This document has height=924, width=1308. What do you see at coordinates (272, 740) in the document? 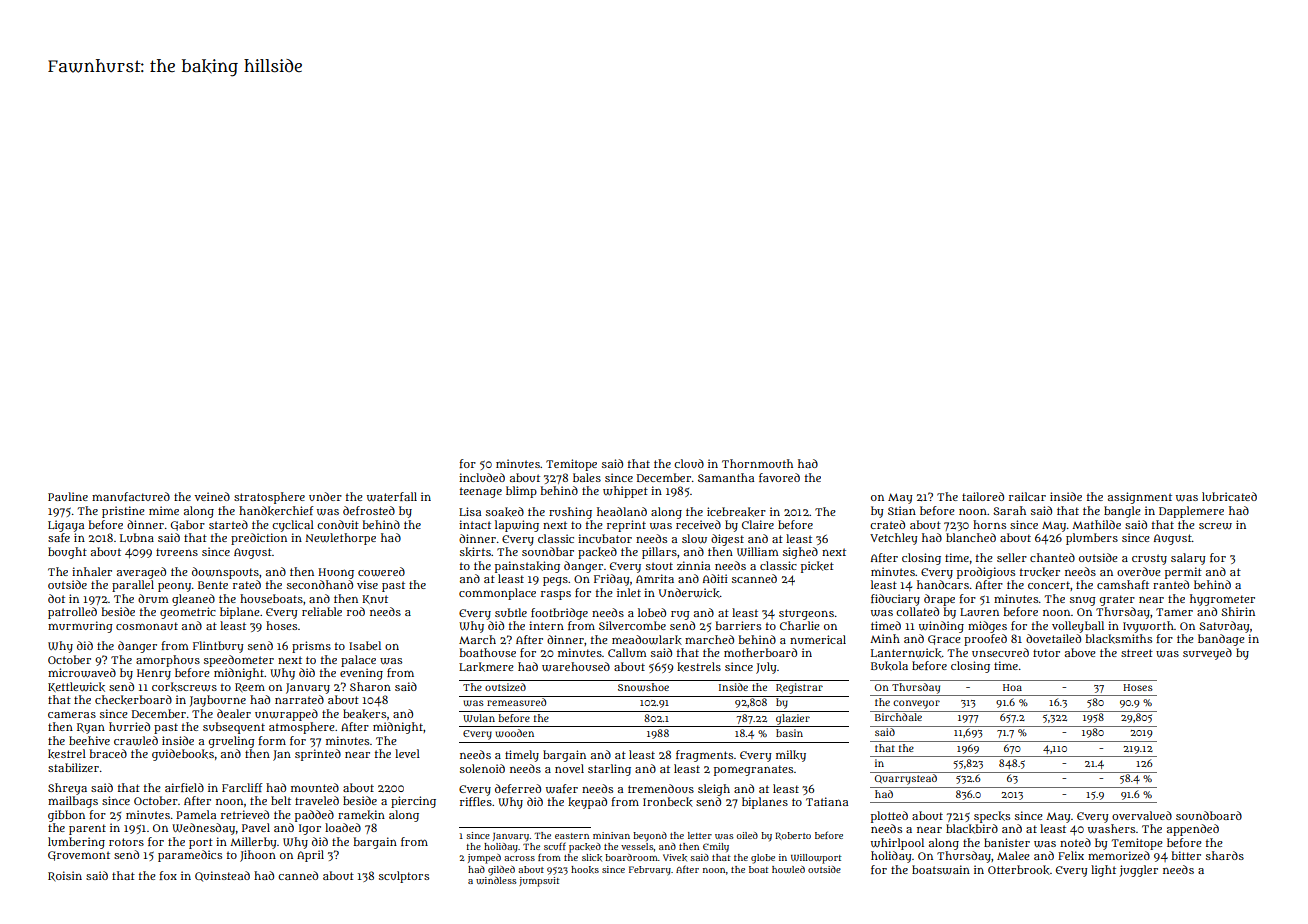
I see `form` at bounding box center [272, 740].
